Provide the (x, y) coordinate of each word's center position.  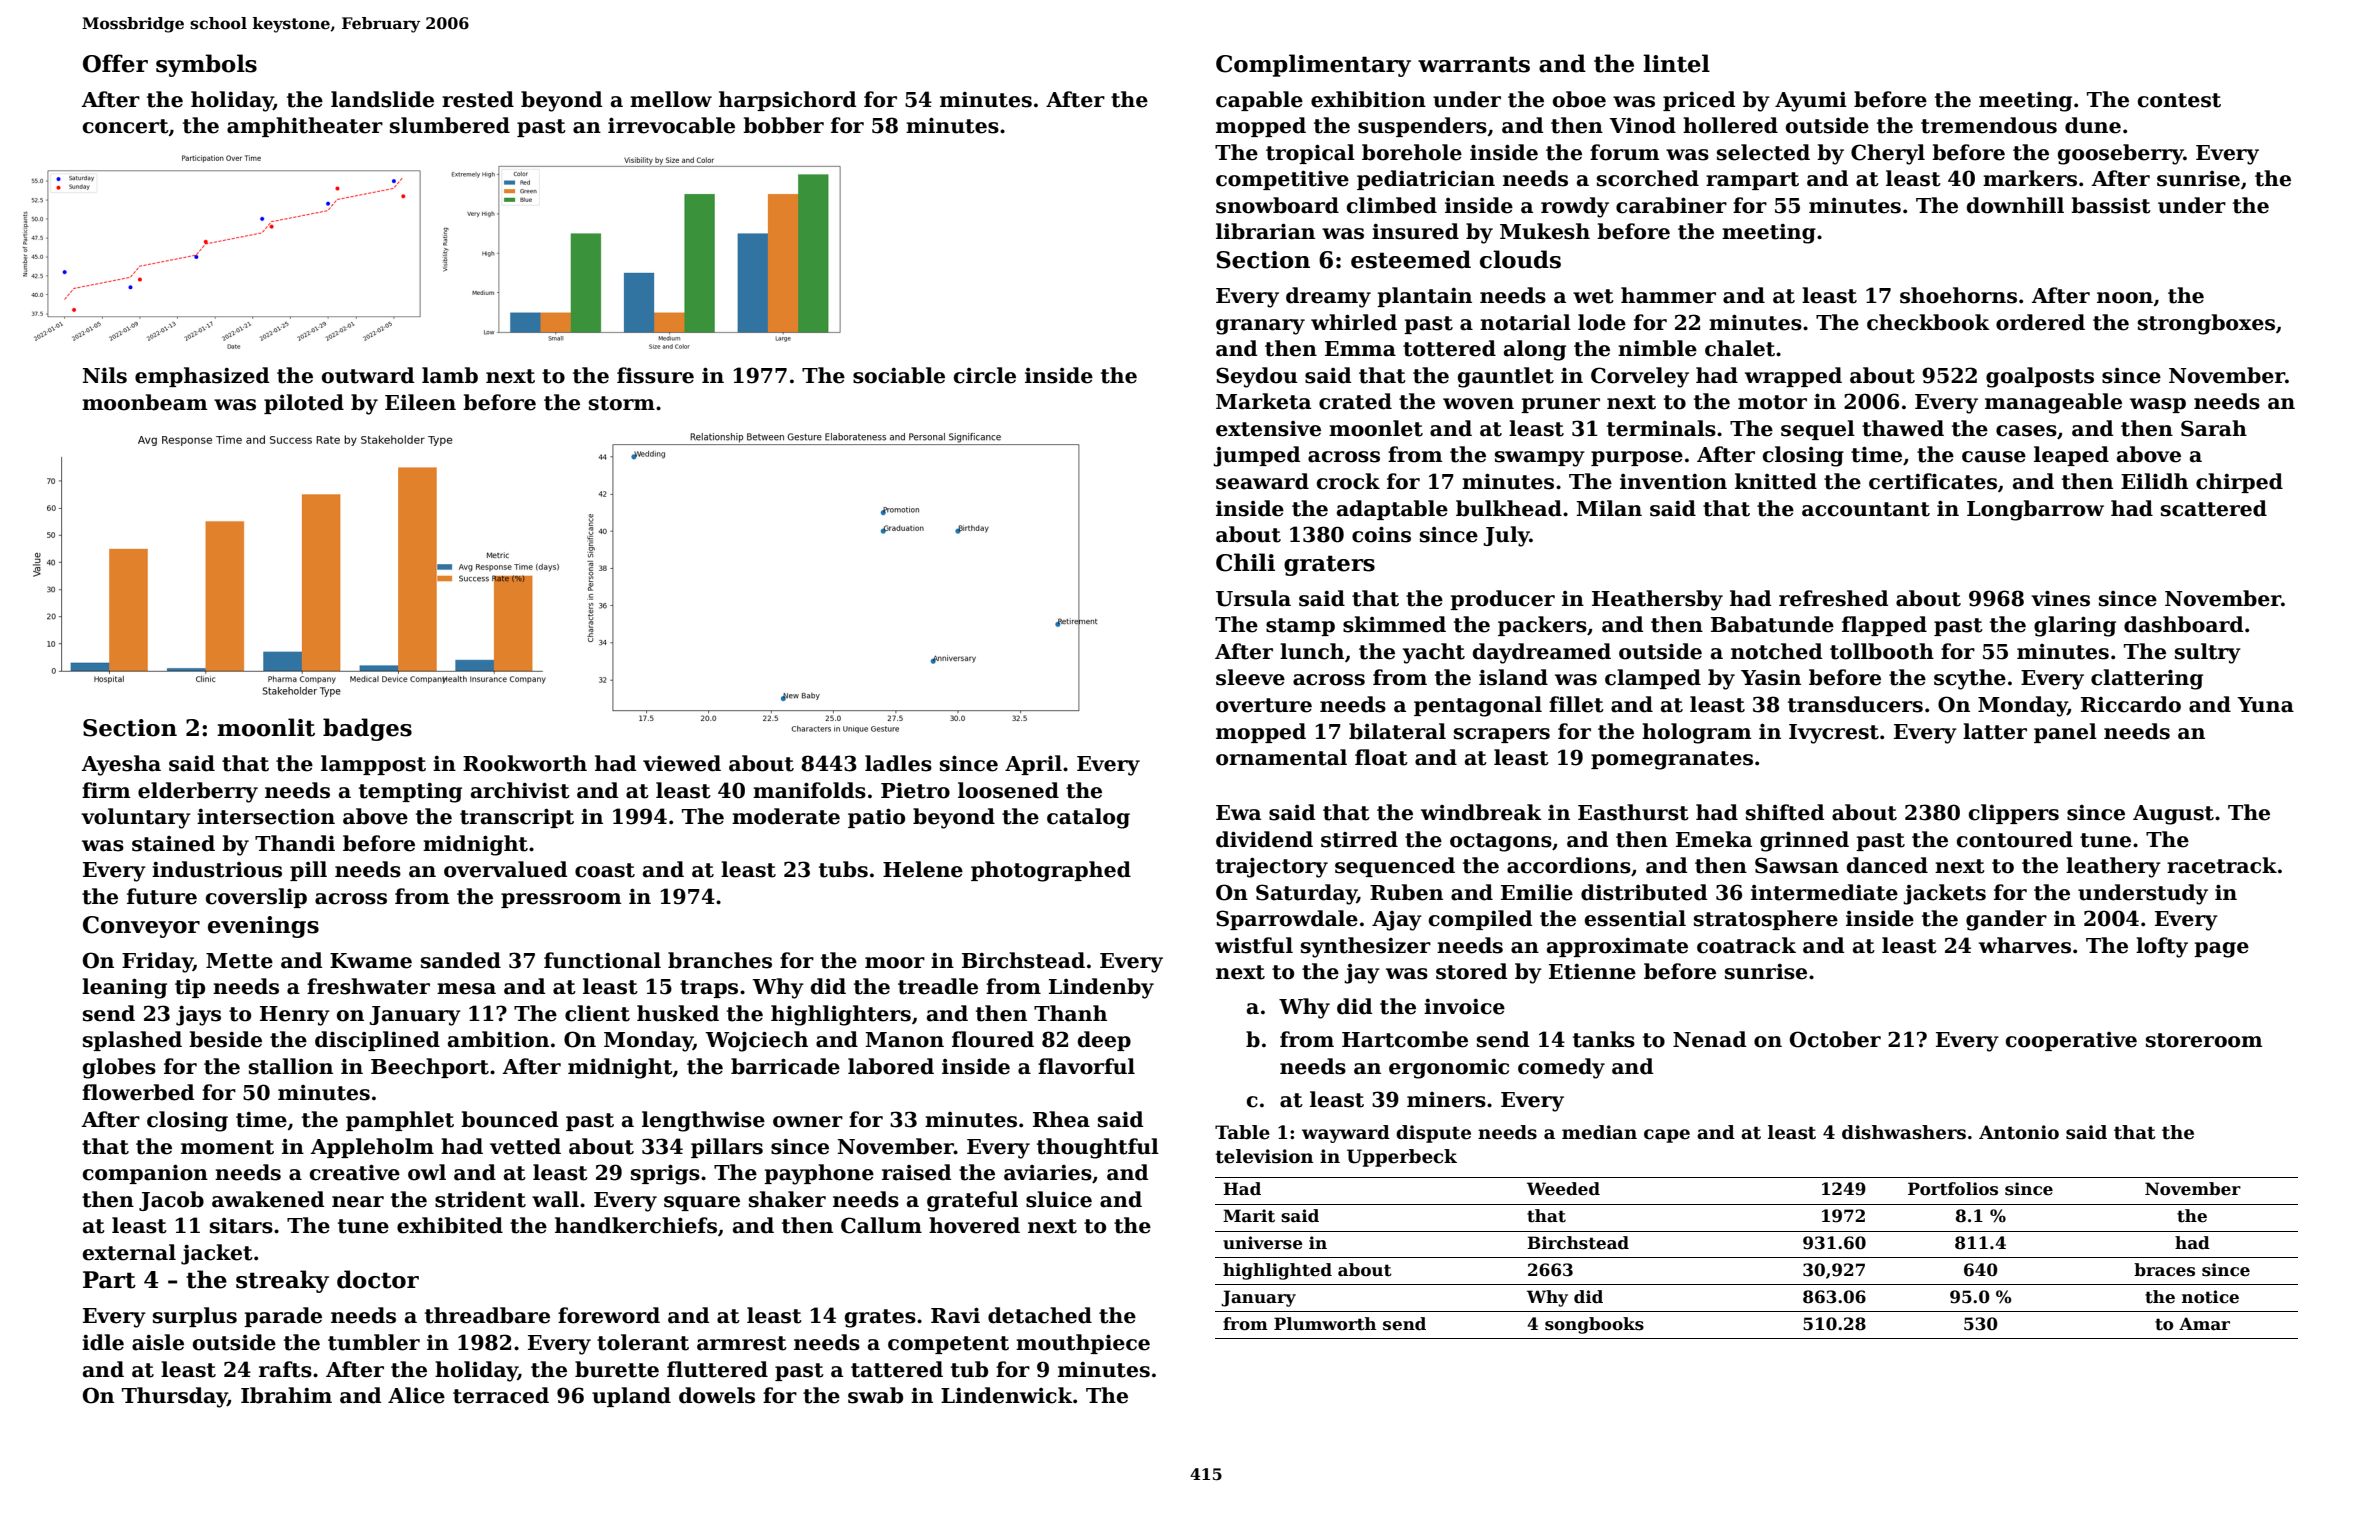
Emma (1360, 349)
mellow (671, 99)
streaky (282, 1281)
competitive (1282, 180)
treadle (938, 986)
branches (720, 960)
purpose (1637, 458)
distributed (1644, 892)
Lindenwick (1007, 1395)
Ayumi (1811, 102)
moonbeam (144, 402)
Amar (2204, 1324)
